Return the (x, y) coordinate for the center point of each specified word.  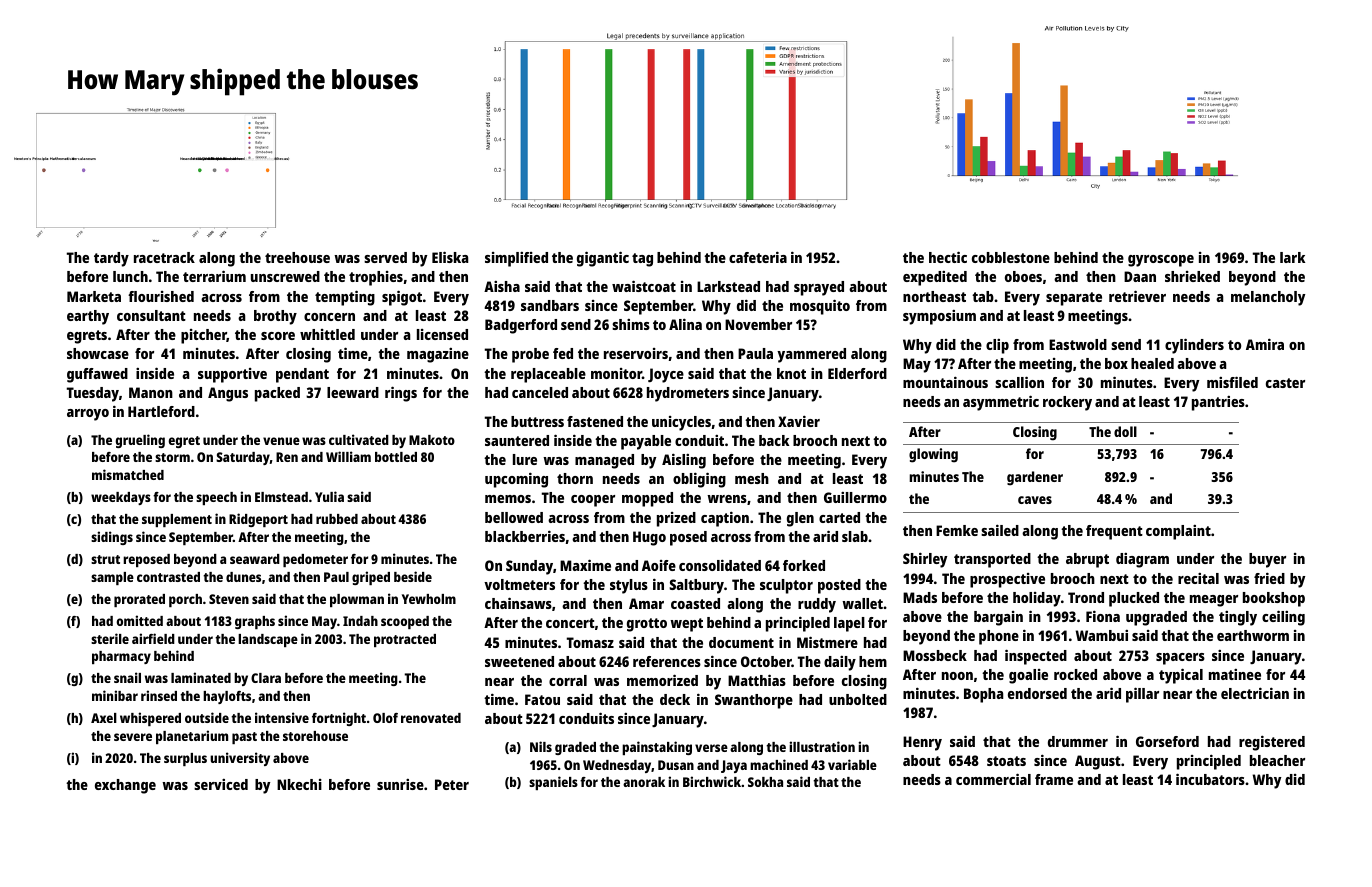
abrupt (1087, 560)
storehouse (315, 736)
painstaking (657, 748)
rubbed (337, 519)
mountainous (945, 382)
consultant (151, 315)
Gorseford (1167, 741)
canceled (540, 392)
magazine (438, 355)
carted (839, 517)
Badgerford (521, 326)
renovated (431, 718)
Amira (1265, 344)
